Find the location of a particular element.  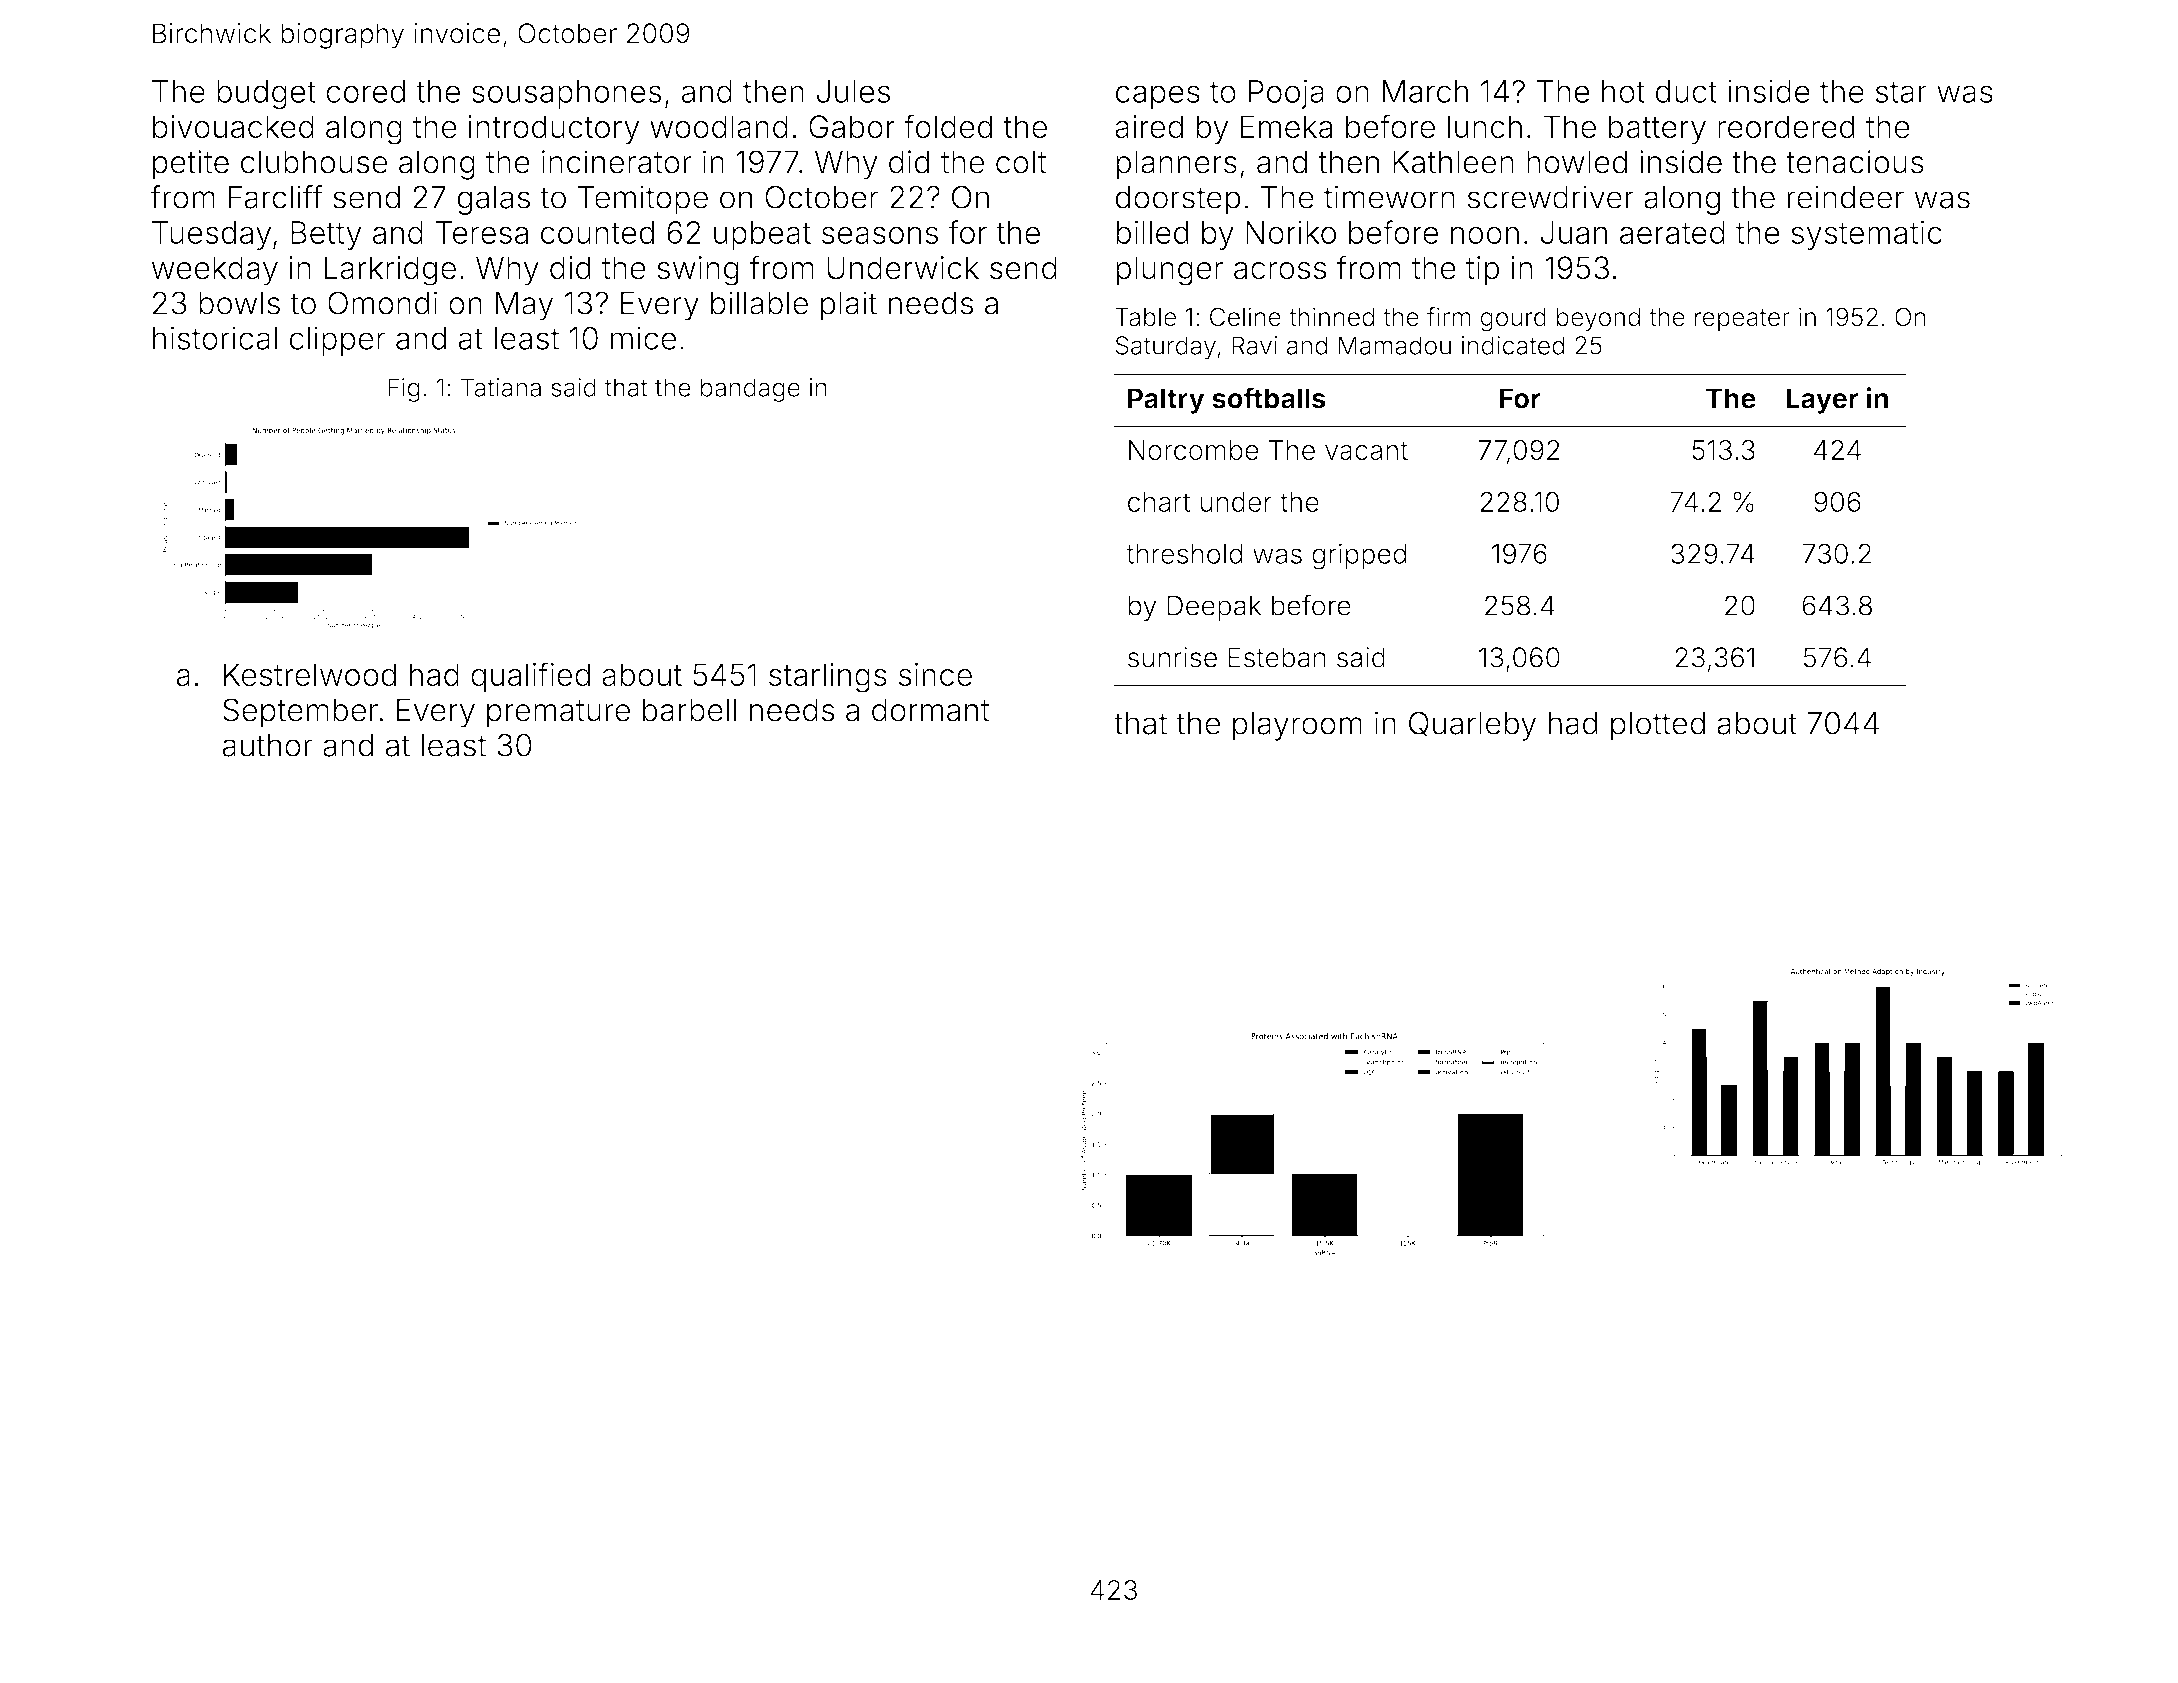

planners is located at coordinates (1176, 165).
